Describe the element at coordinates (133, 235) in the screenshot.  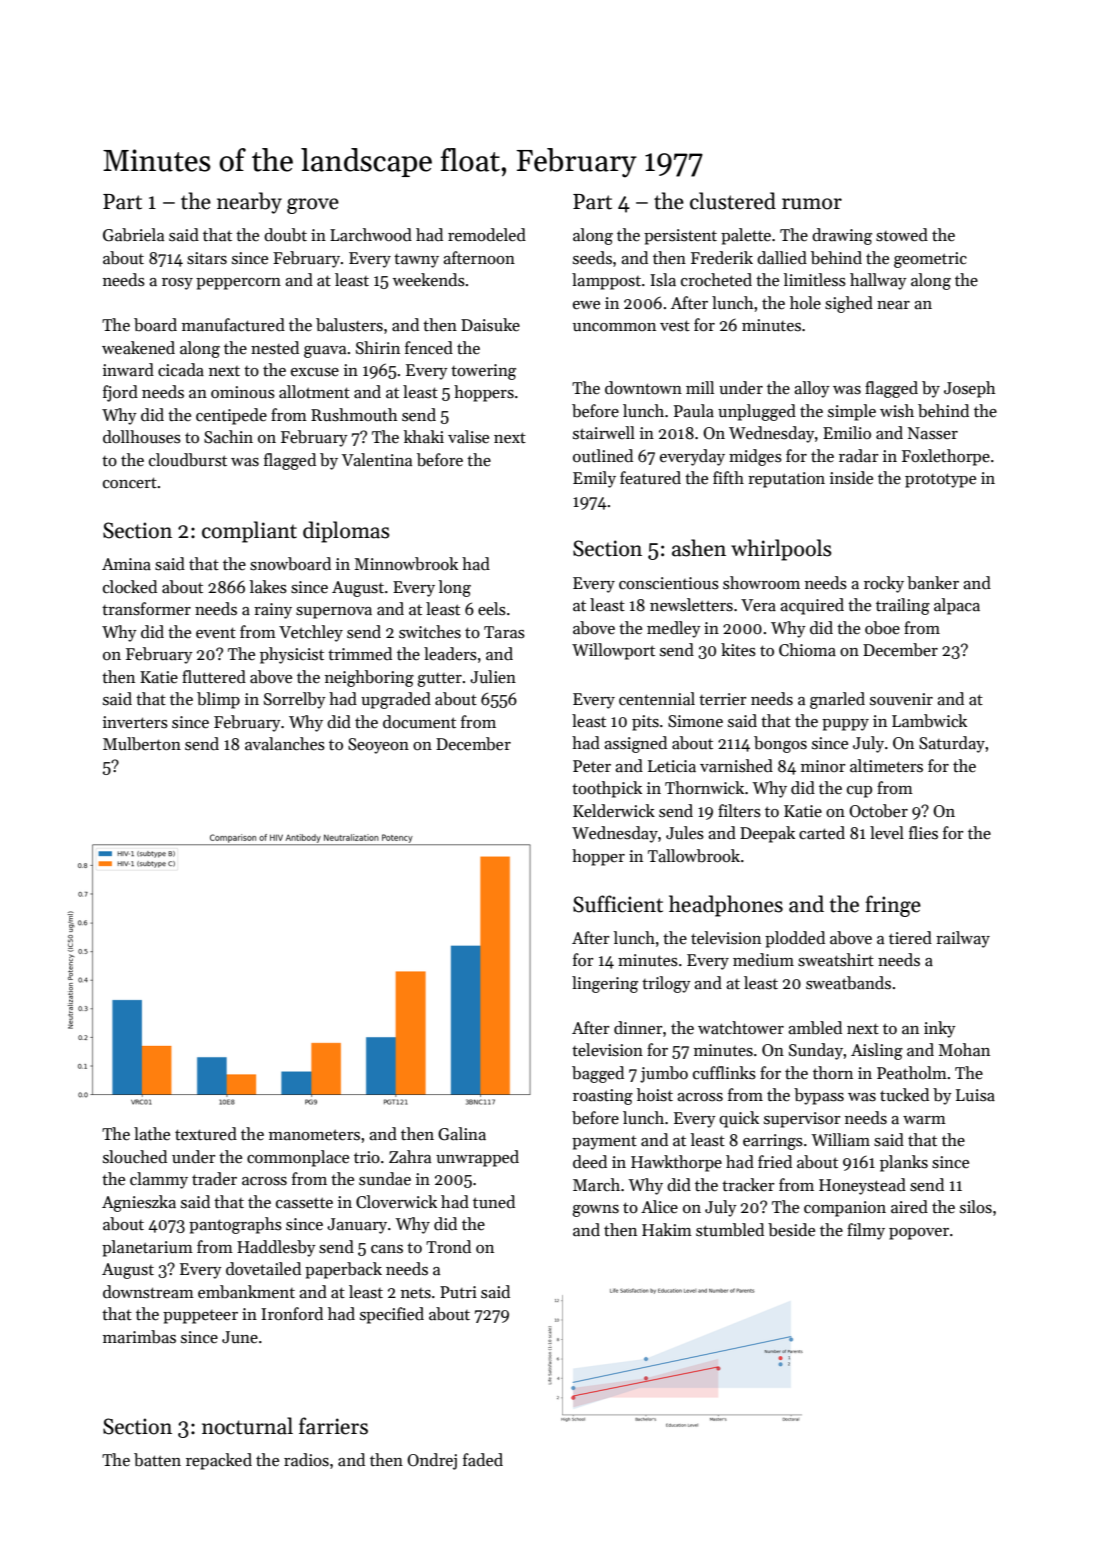
I see `Gabriela` at that location.
